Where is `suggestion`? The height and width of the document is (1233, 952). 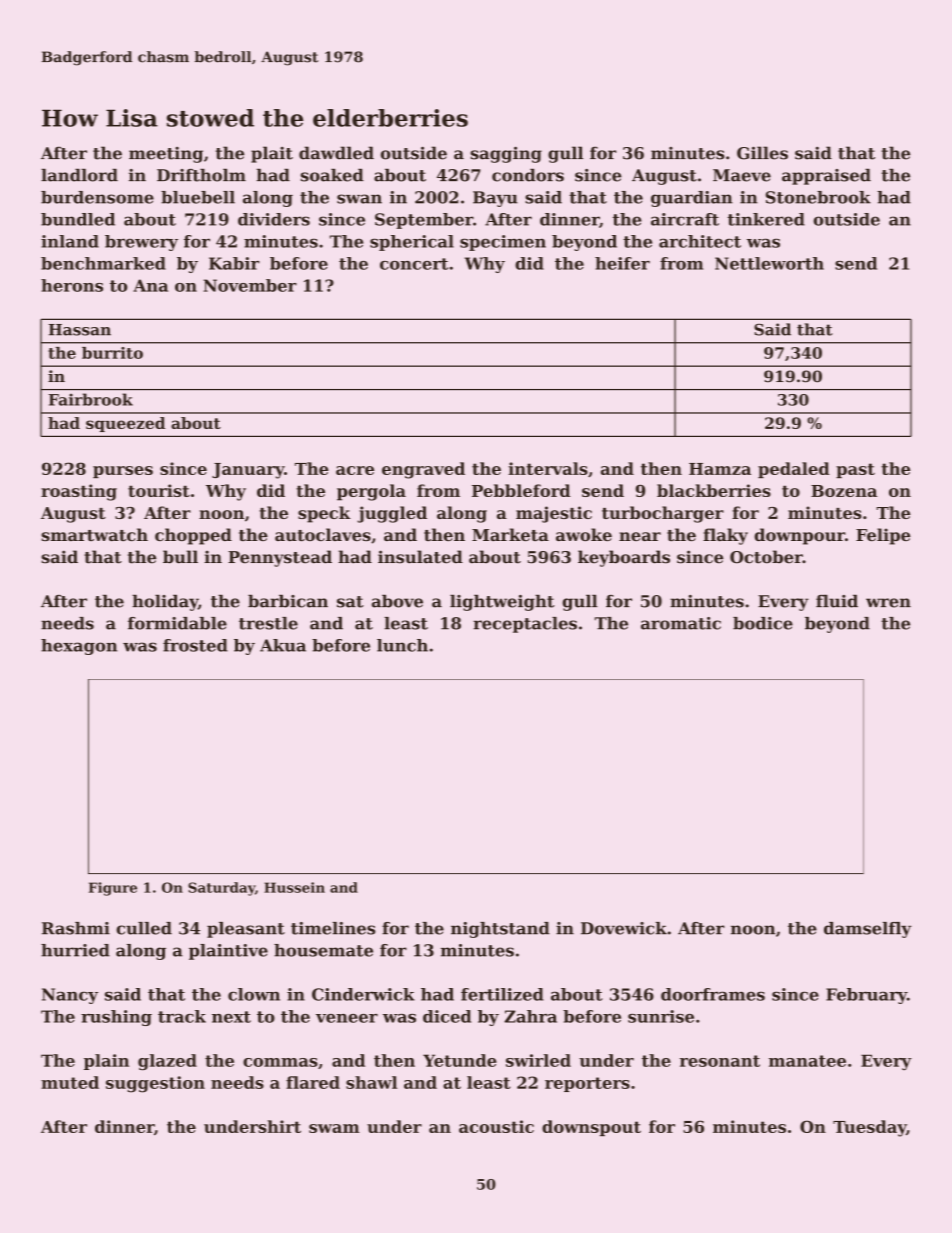 suggestion is located at coordinates (155, 1084).
